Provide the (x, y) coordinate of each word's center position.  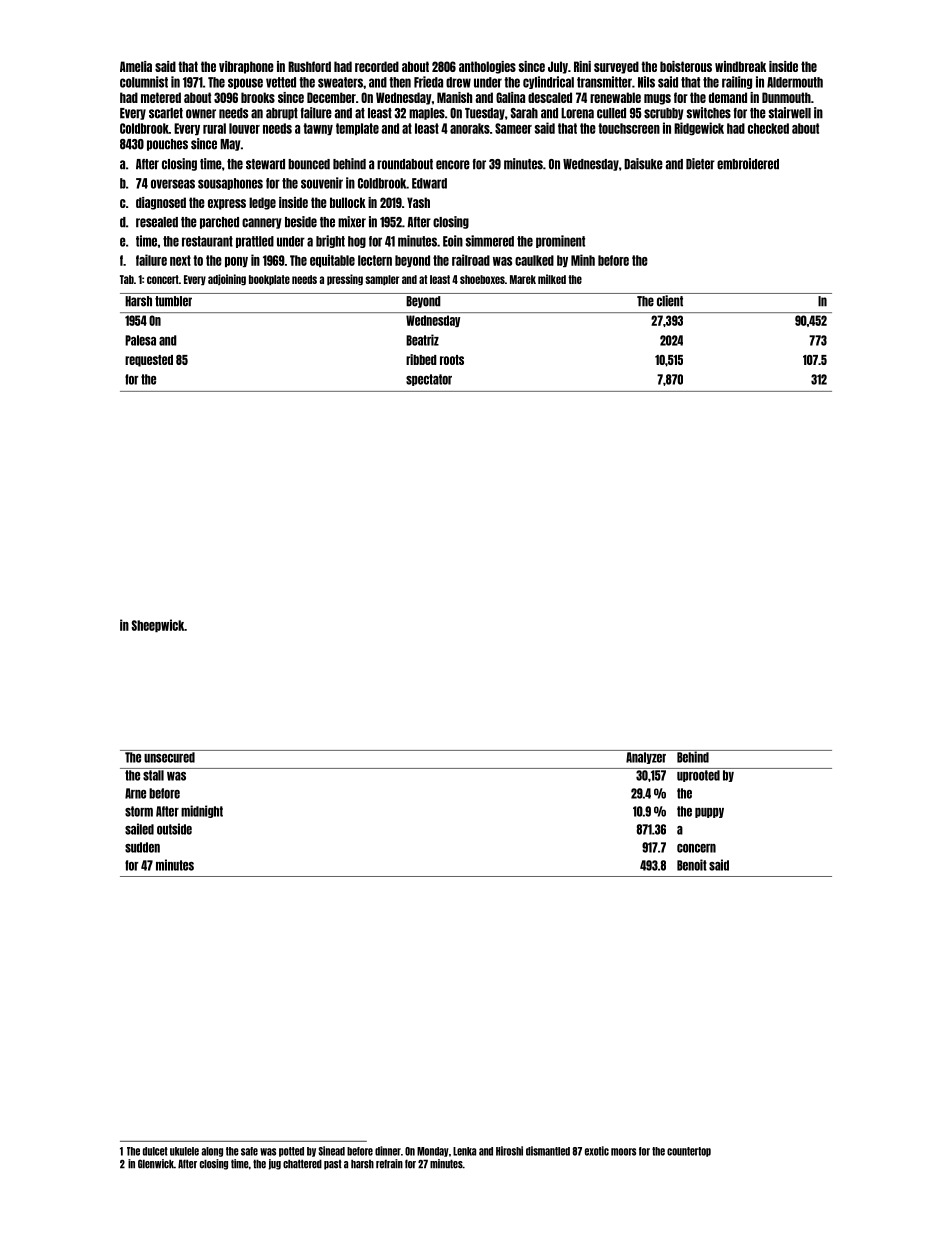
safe (249, 1151)
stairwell (789, 113)
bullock (348, 202)
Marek (523, 279)
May (230, 145)
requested (149, 361)
